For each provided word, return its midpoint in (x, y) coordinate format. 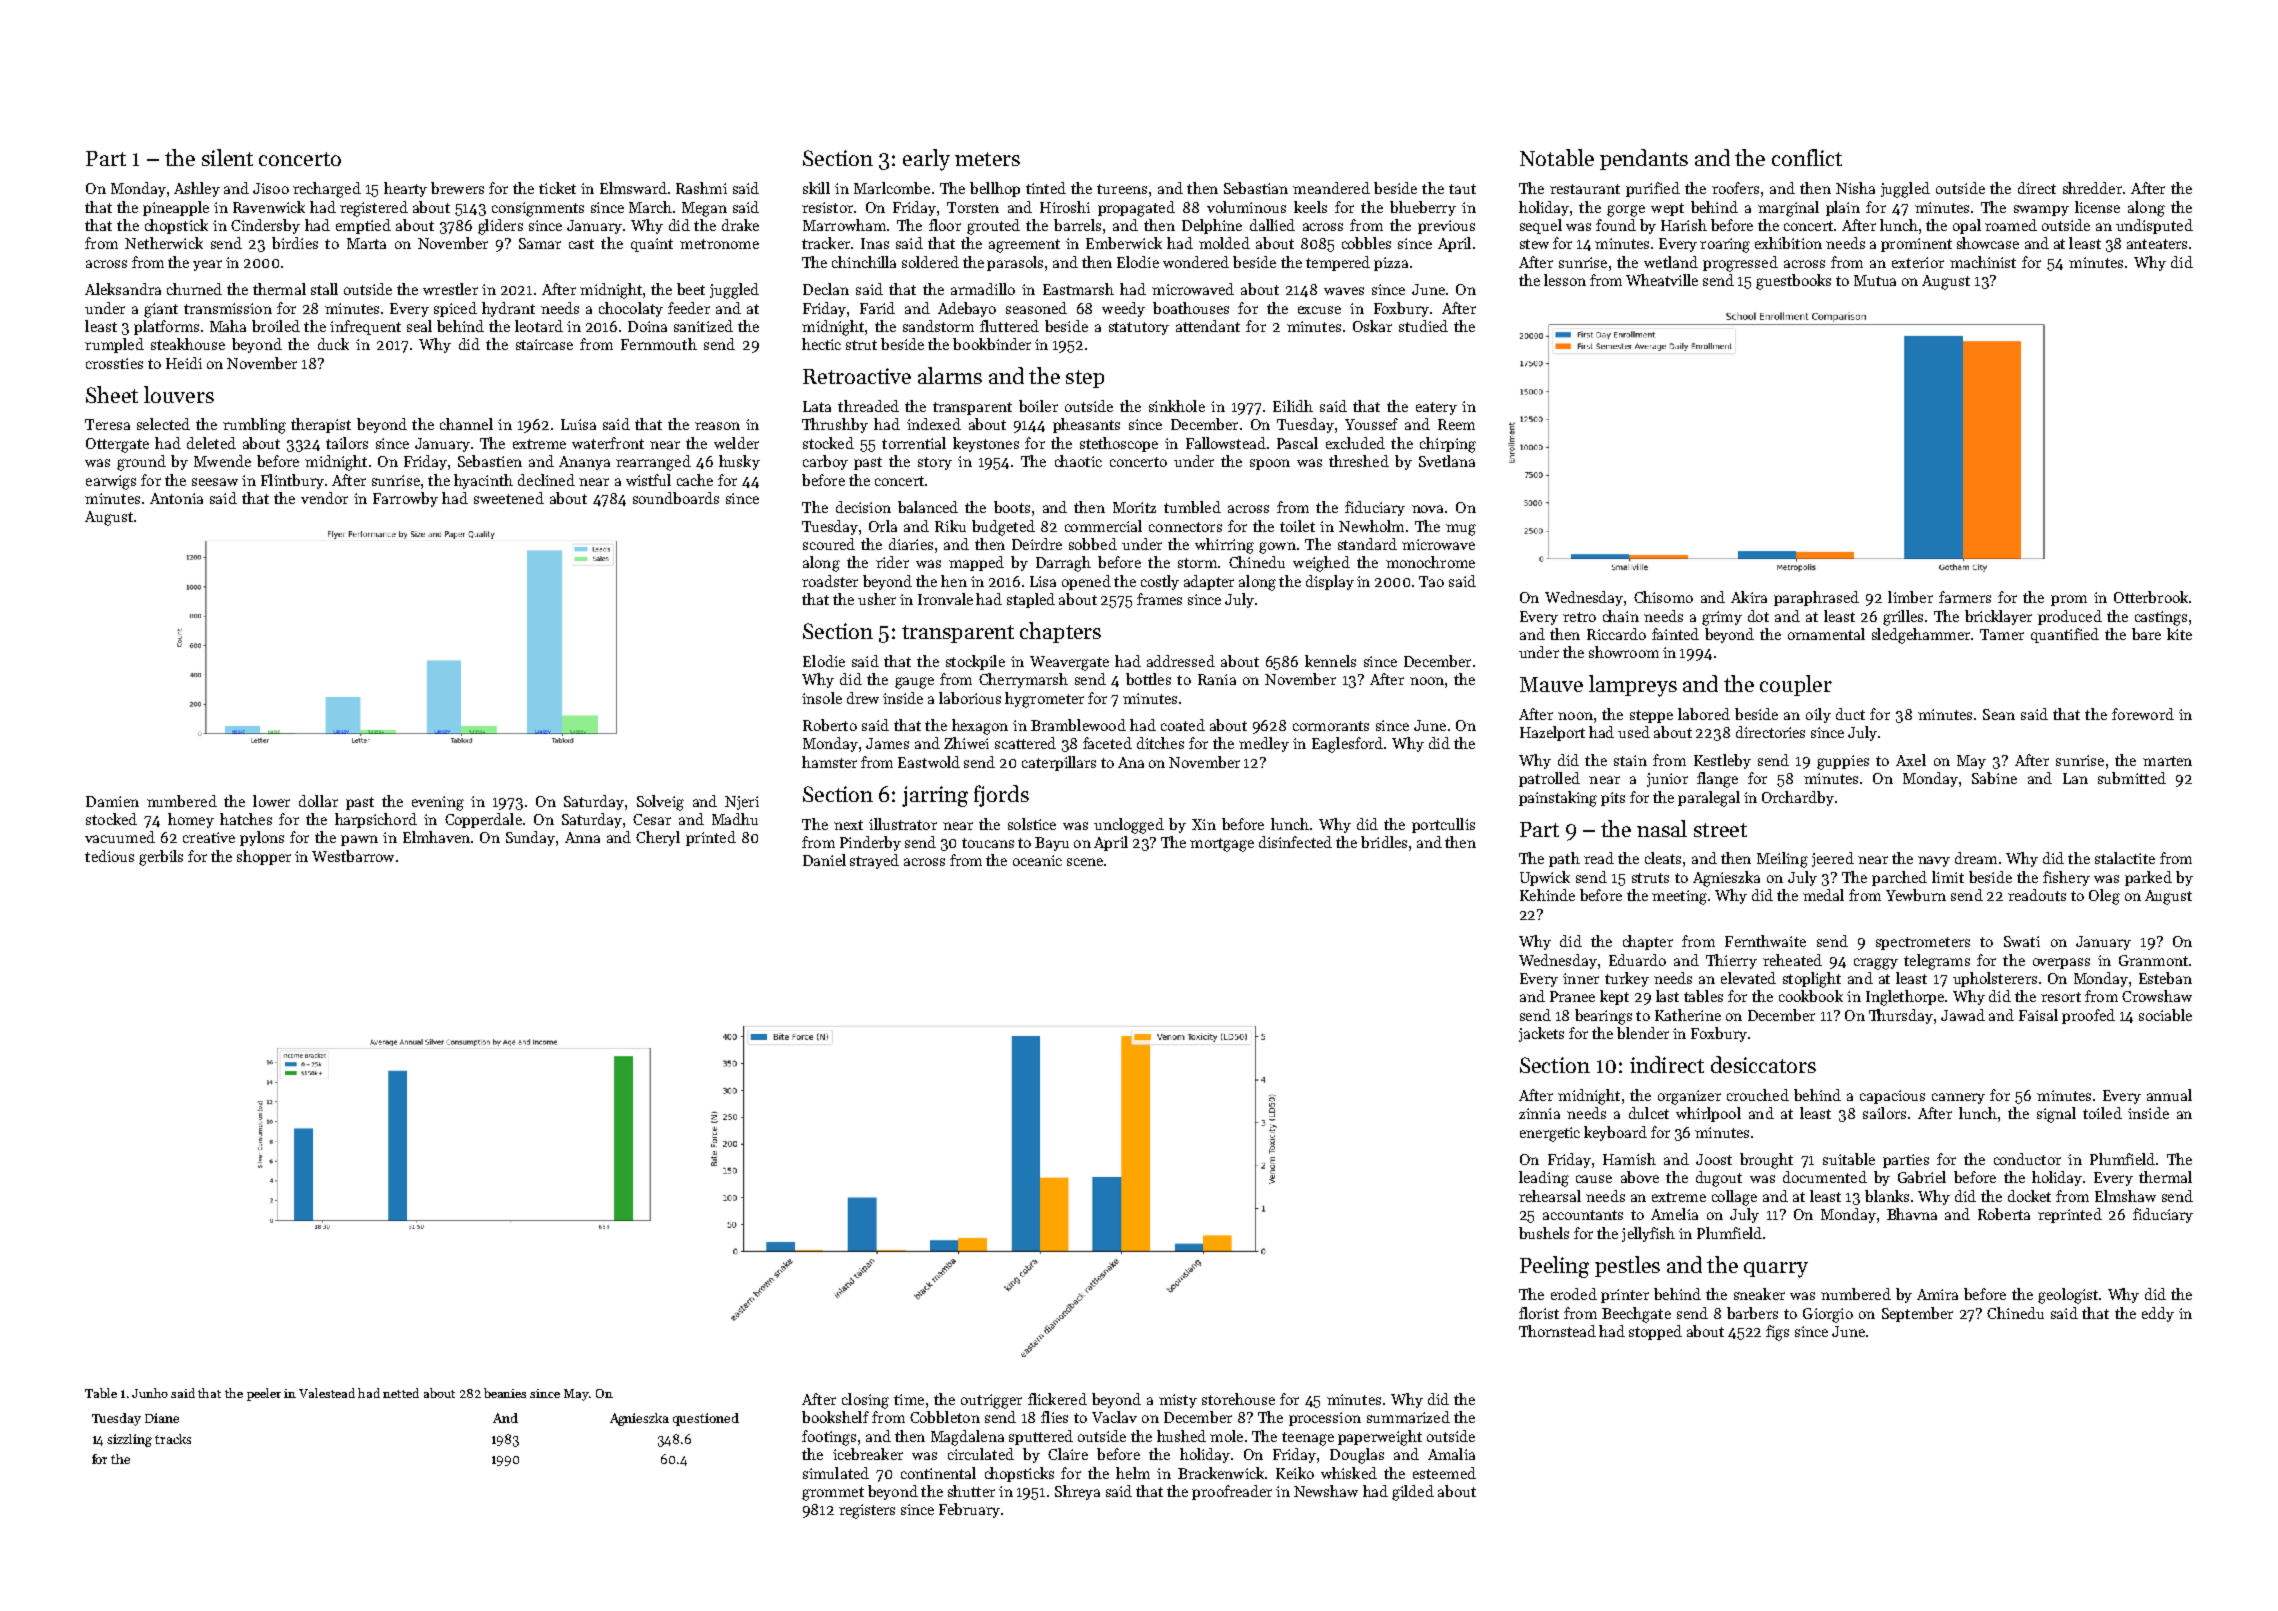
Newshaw (1326, 1491)
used (1634, 732)
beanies (505, 1393)
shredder (2092, 188)
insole (822, 698)
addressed (1181, 661)
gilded (1413, 1493)
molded (1224, 243)
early (926, 160)
